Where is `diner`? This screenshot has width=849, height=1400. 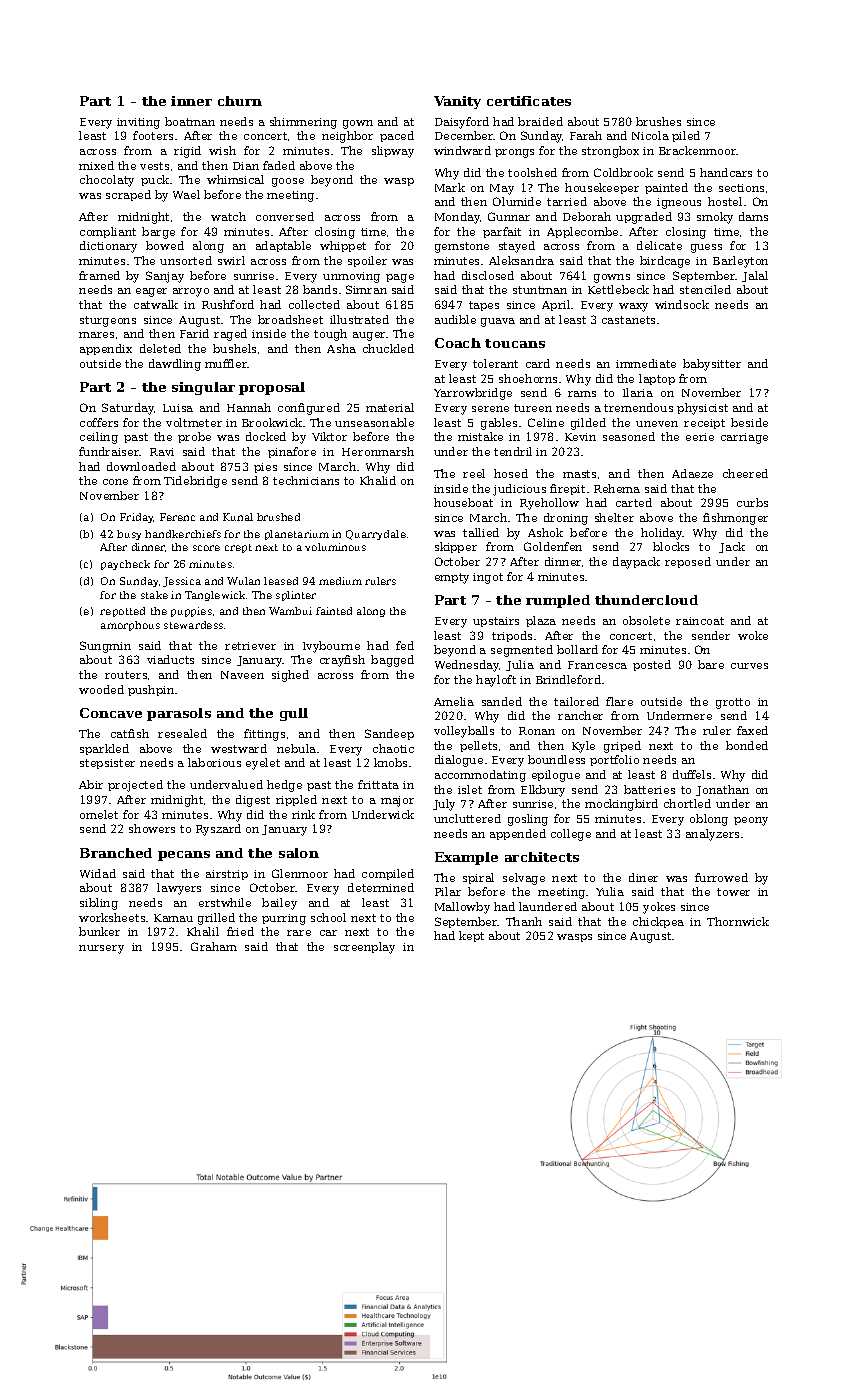 diner is located at coordinates (643, 877).
